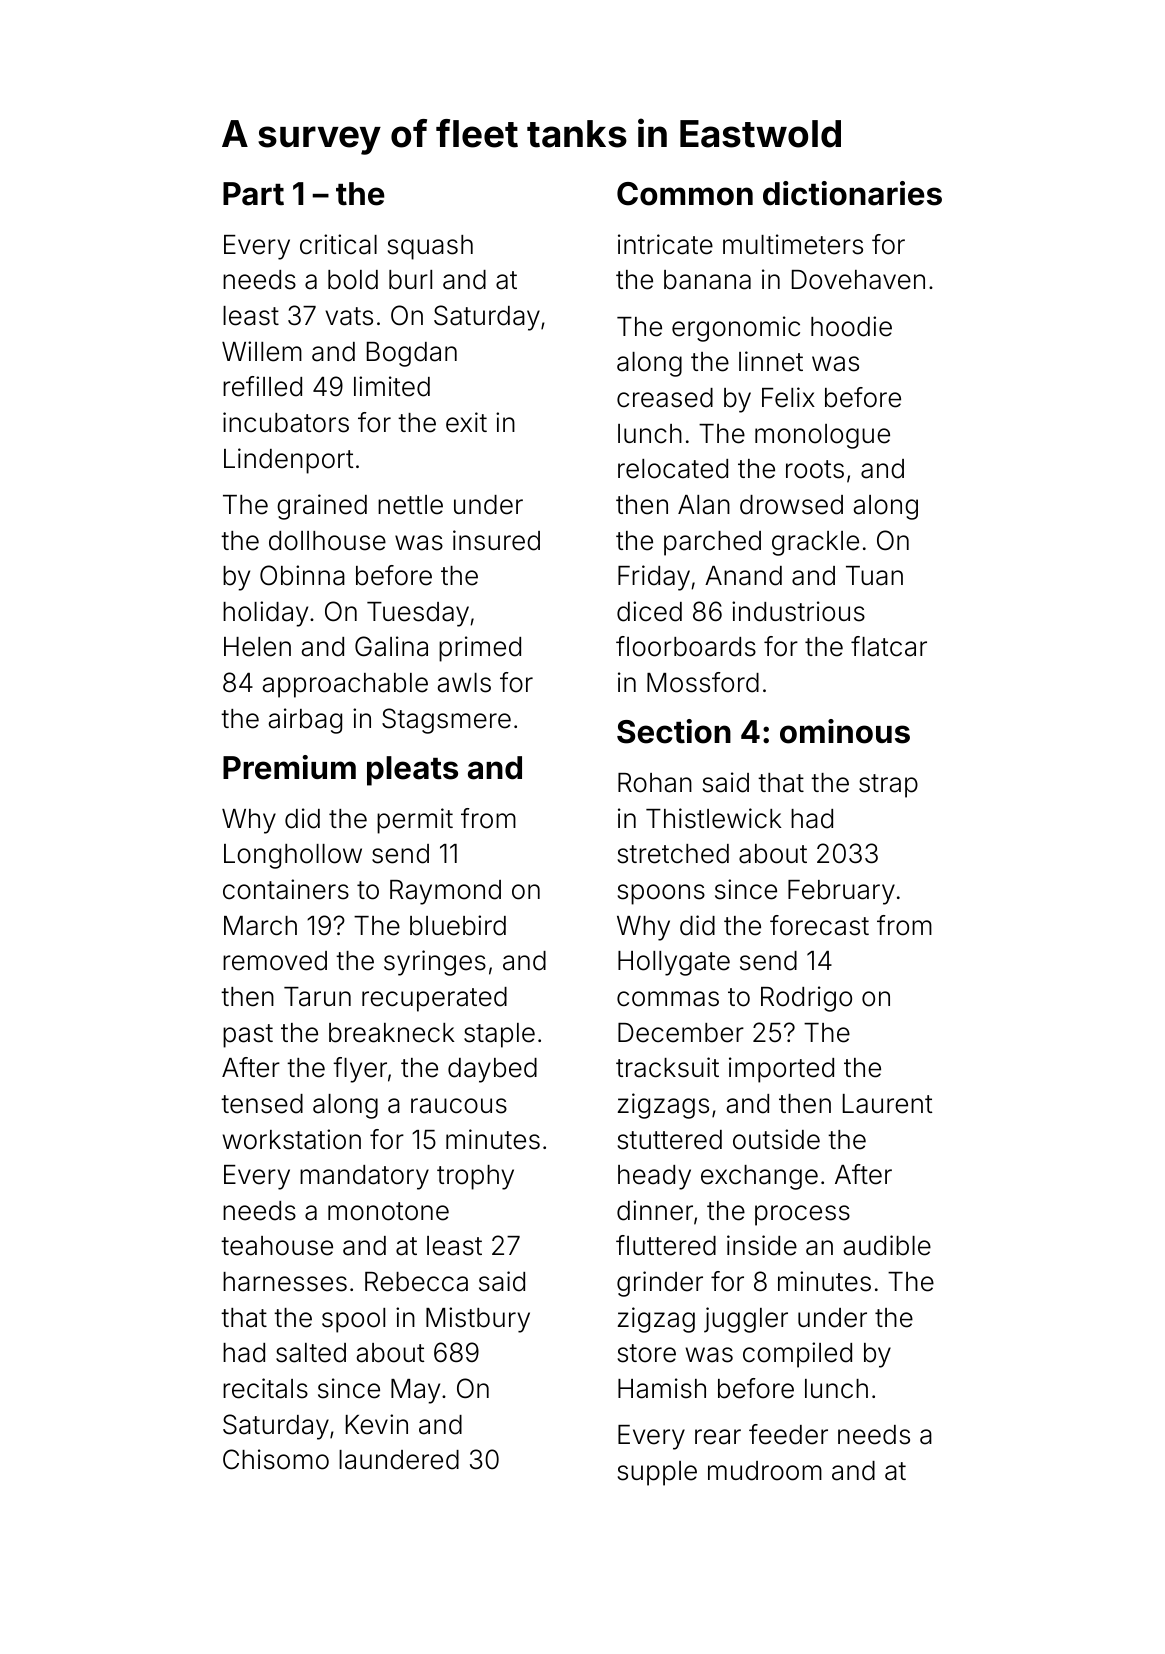 The width and height of the page is (1165, 1654). I want to click on Common, so click(685, 194).
